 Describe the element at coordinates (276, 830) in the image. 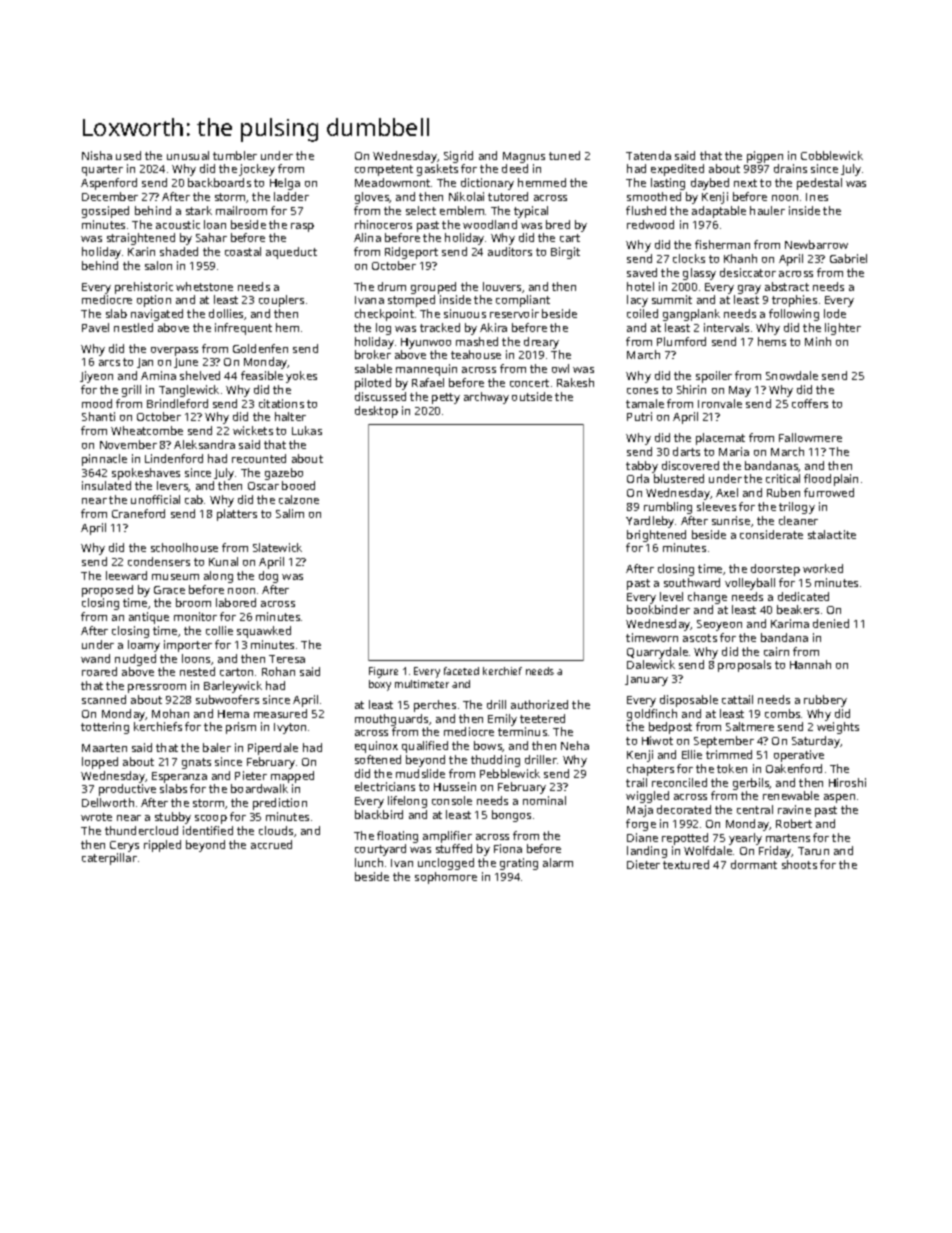

I see `clouds` at that location.
